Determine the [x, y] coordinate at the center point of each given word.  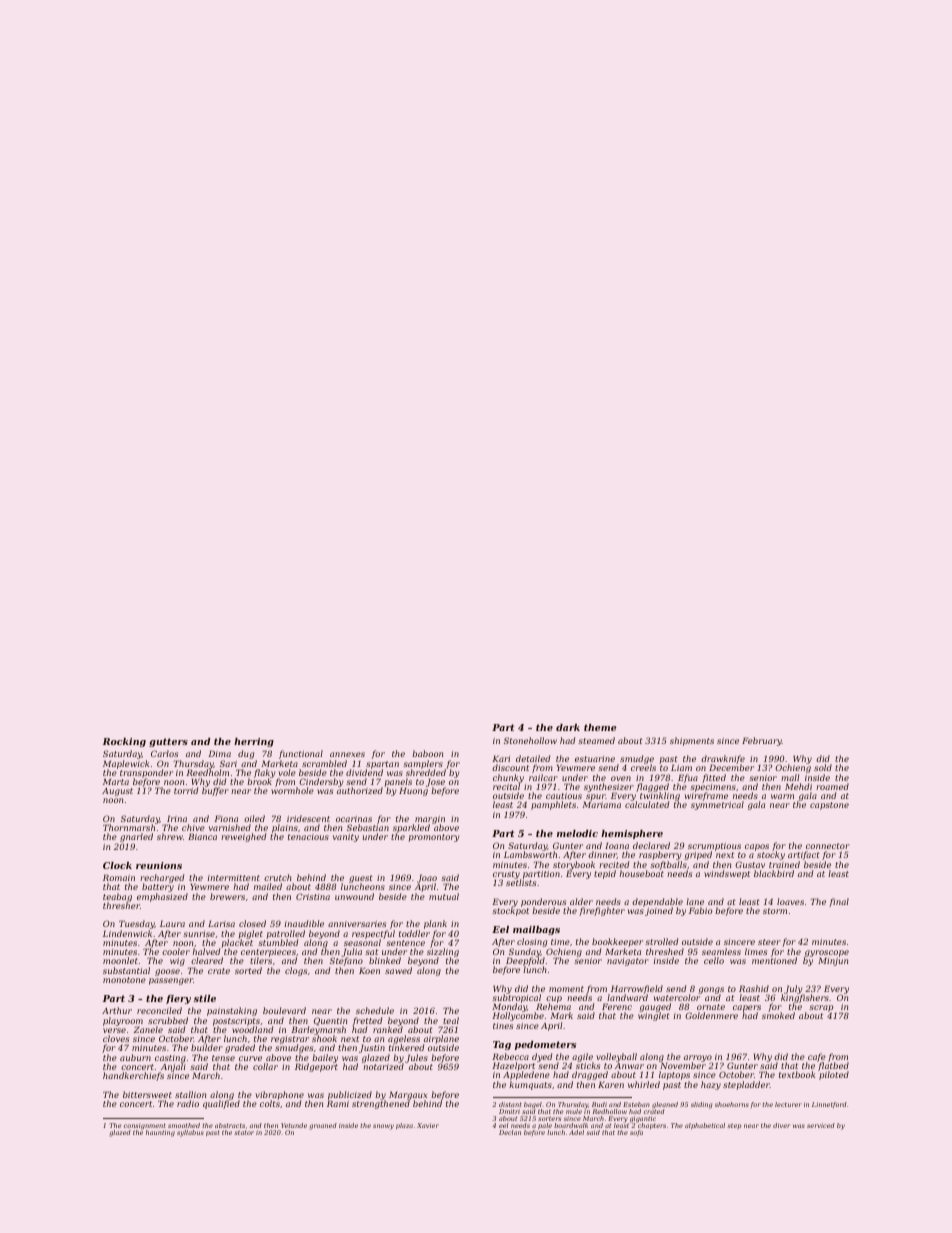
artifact [804, 855]
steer [769, 942]
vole [287, 772]
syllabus [190, 1133]
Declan [510, 1132]
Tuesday [136, 924]
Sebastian [368, 828]
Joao [427, 879]
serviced [821, 1125]
